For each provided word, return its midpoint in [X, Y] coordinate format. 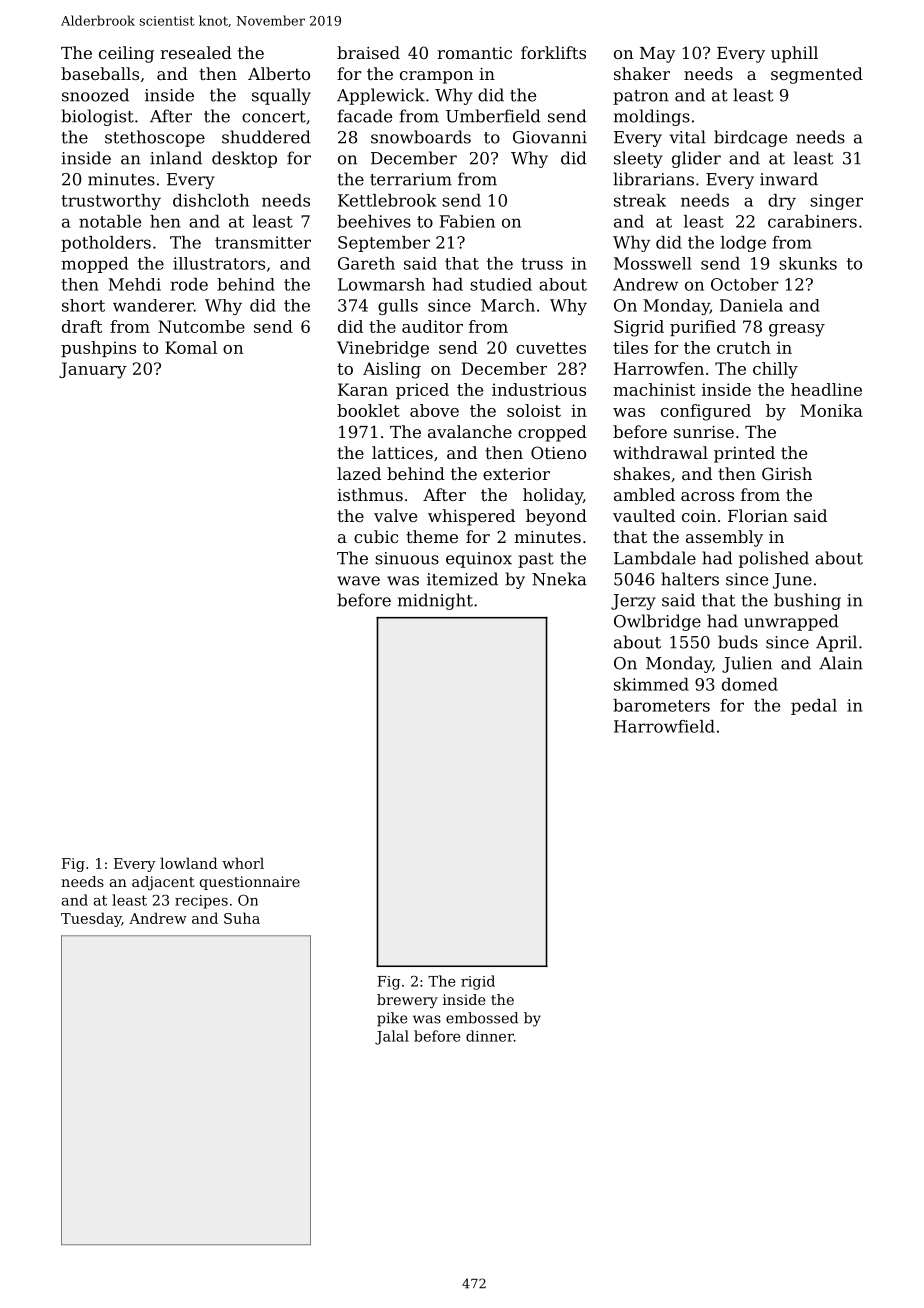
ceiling [126, 54]
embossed [482, 1018]
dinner [490, 1036]
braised [368, 52]
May [658, 55]
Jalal [392, 1037]
